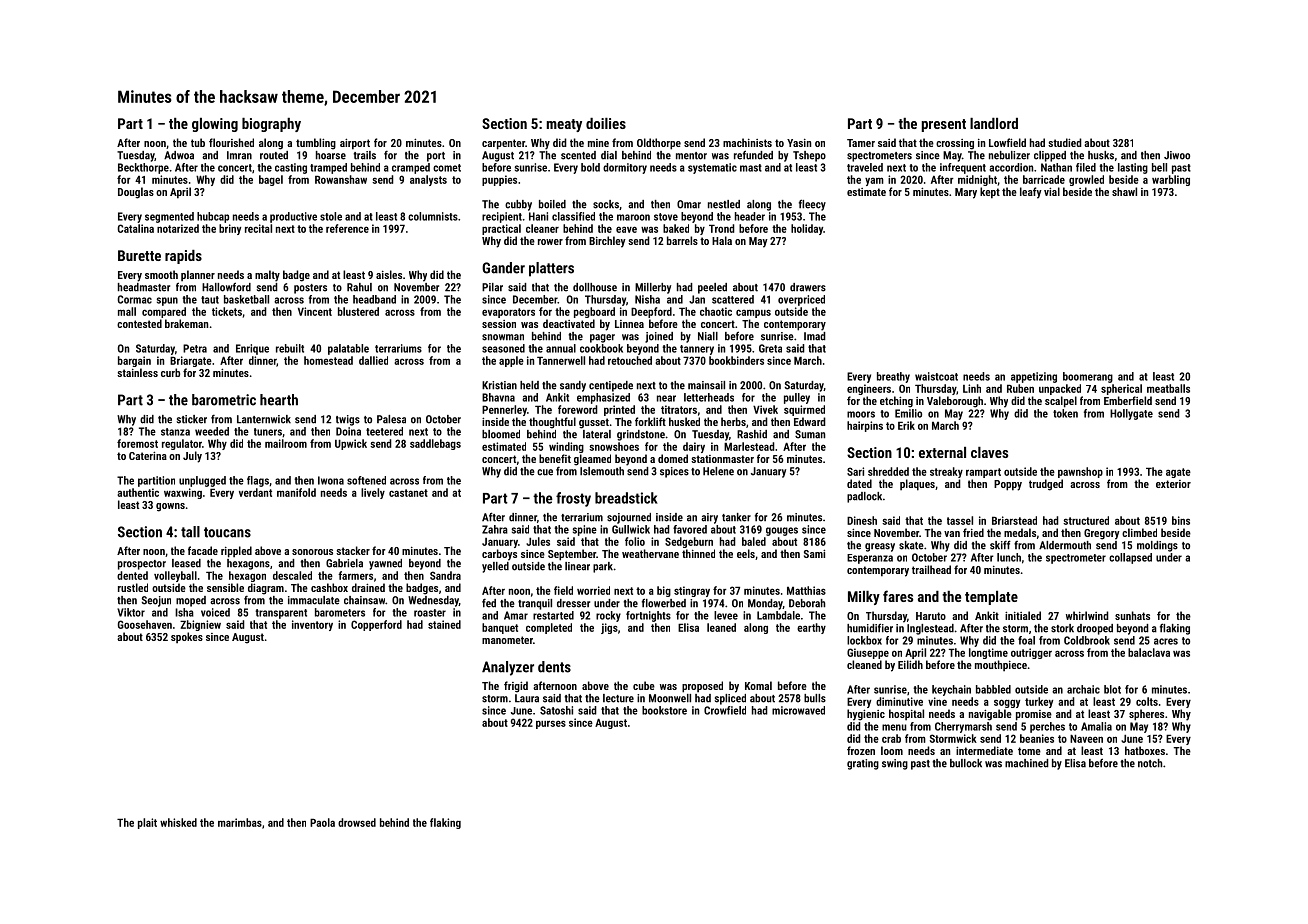  What do you see at coordinates (590, 167) in the image?
I see `bold` at bounding box center [590, 167].
